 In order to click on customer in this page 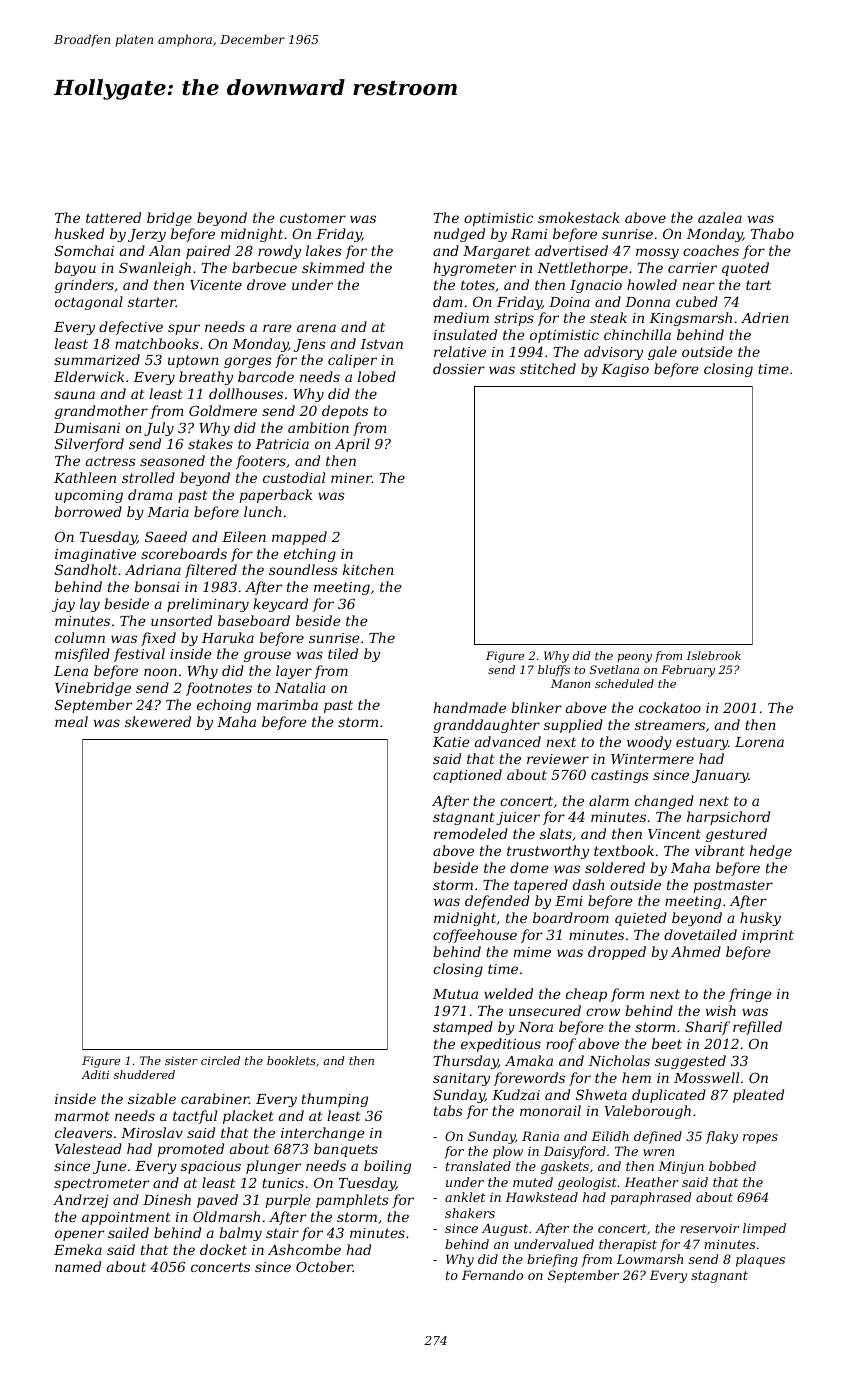, I will do `click(313, 218)`.
